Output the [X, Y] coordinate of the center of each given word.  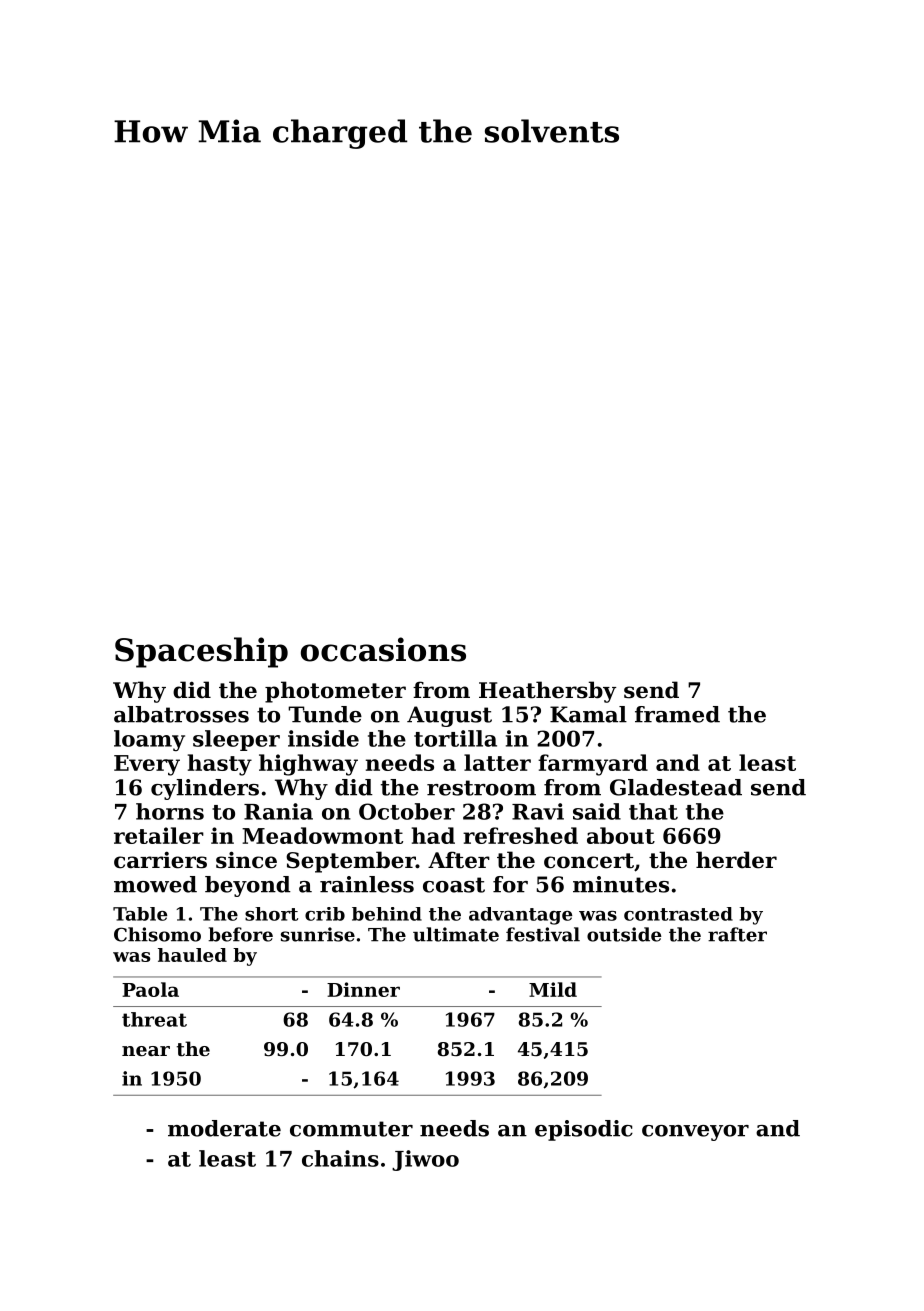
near [146, 1051]
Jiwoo [425, 1160]
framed [677, 714]
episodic [584, 1130]
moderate [224, 1128]
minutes [621, 884]
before [240, 934]
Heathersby [547, 692]
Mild [553, 989]
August [449, 716]
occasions [383, 649]
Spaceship [201, 652]
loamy [149, 740]
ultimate [456, 934]
